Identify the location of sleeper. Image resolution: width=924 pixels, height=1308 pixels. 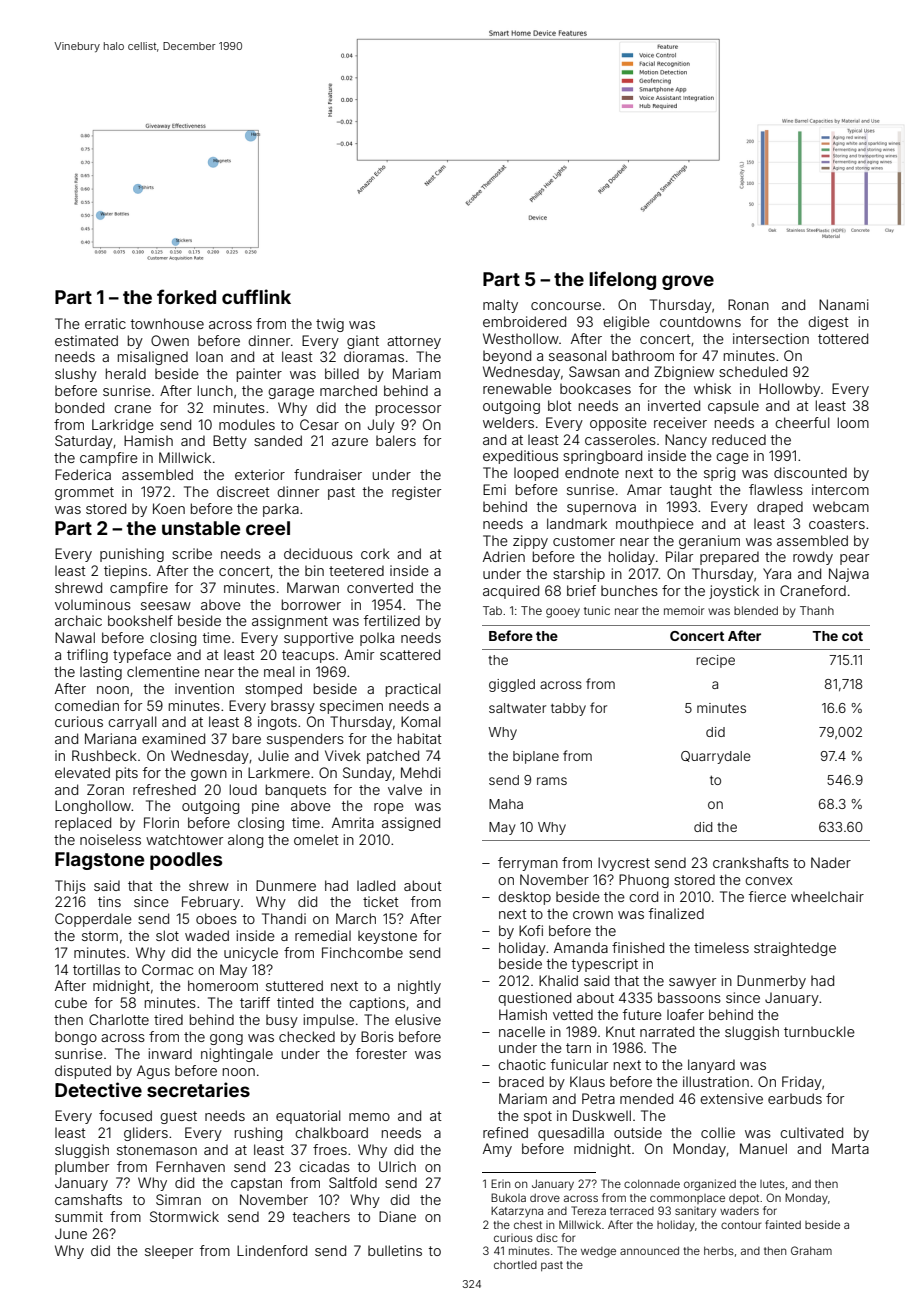
(169, 1252).
